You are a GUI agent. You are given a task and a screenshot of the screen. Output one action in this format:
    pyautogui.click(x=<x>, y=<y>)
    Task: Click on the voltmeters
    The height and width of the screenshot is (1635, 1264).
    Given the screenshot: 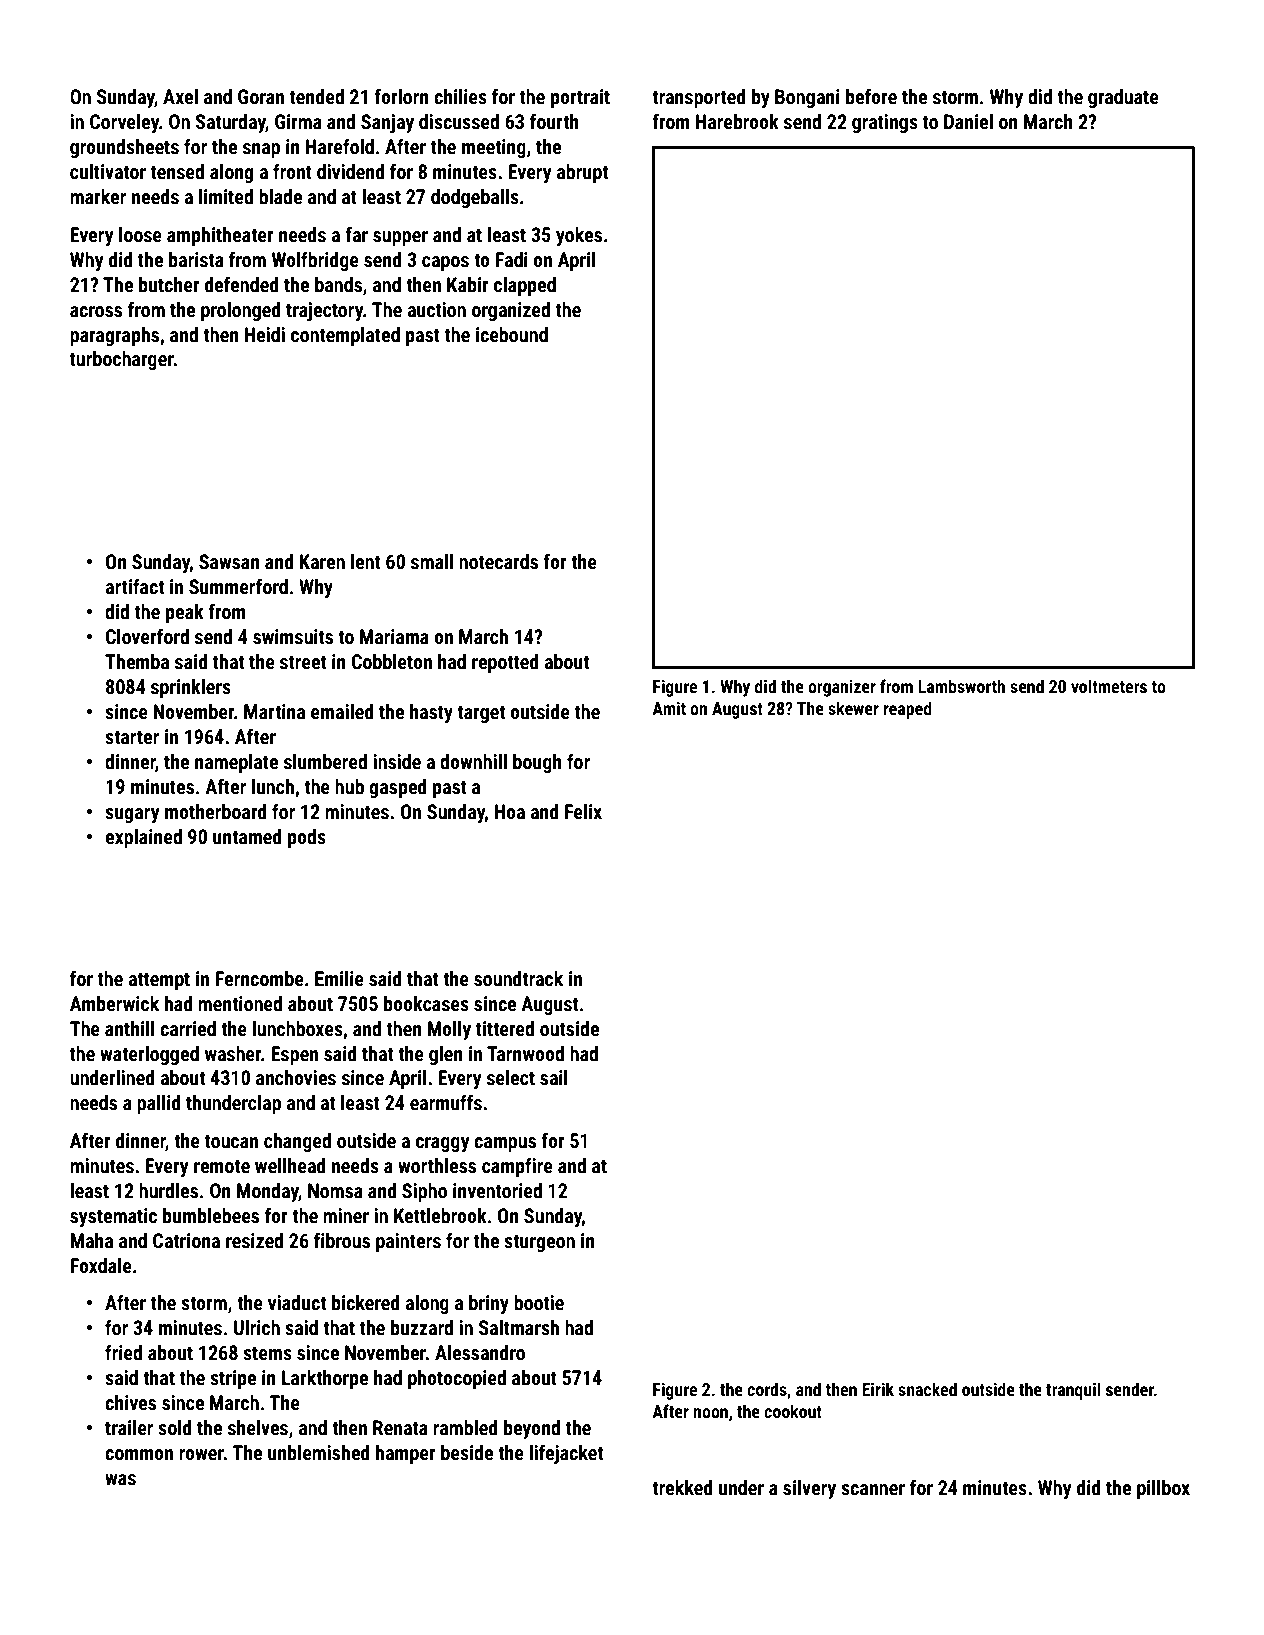 What is the action you would take?
    pyautogui.click(x=1109, y=686)
